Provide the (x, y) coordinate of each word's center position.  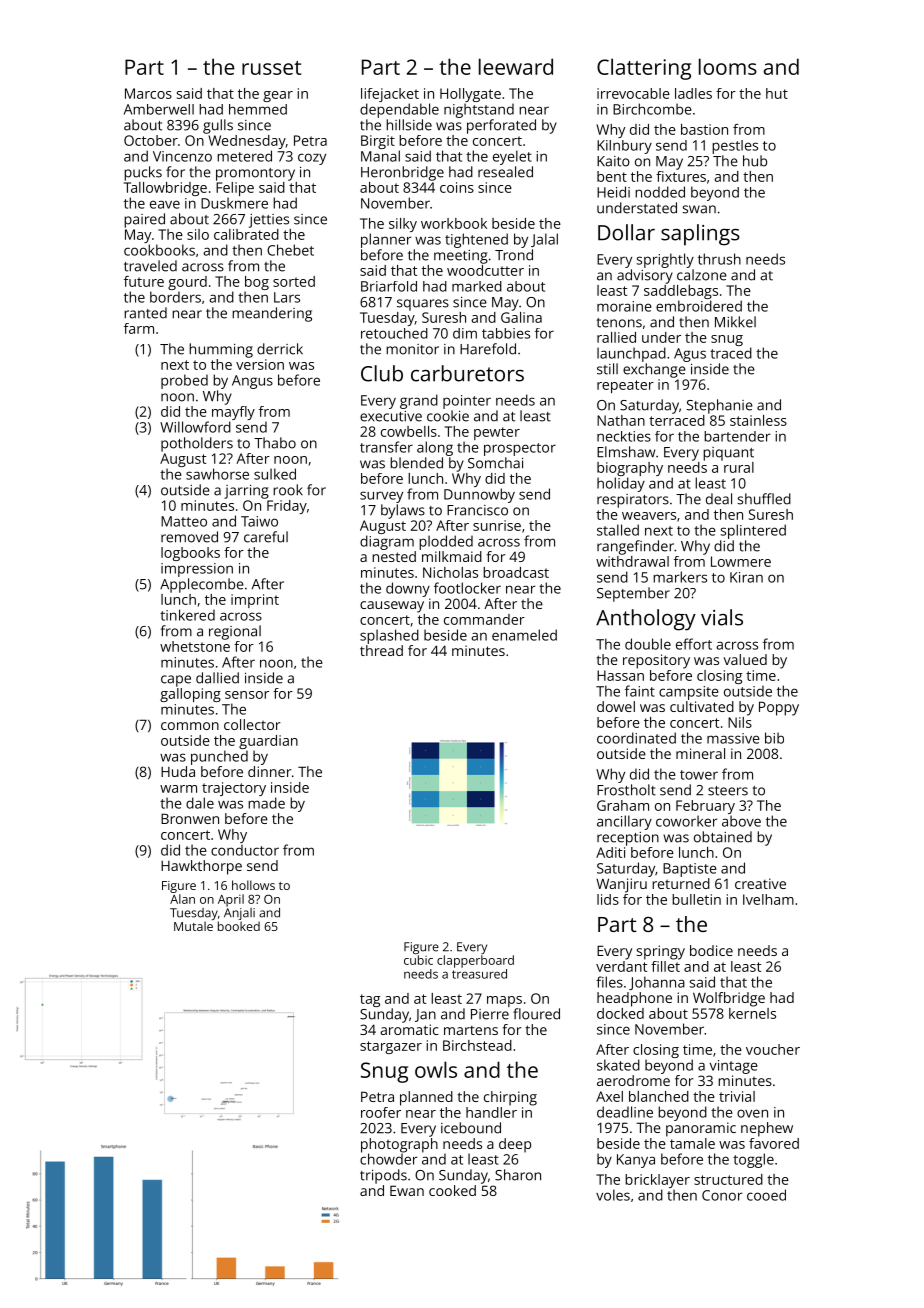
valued (745, 659)
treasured (479, 974)
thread (381, 650)
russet (271, 68)
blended (416, 463)
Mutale (193, 926)
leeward (516, 66)
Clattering (644, 69)
